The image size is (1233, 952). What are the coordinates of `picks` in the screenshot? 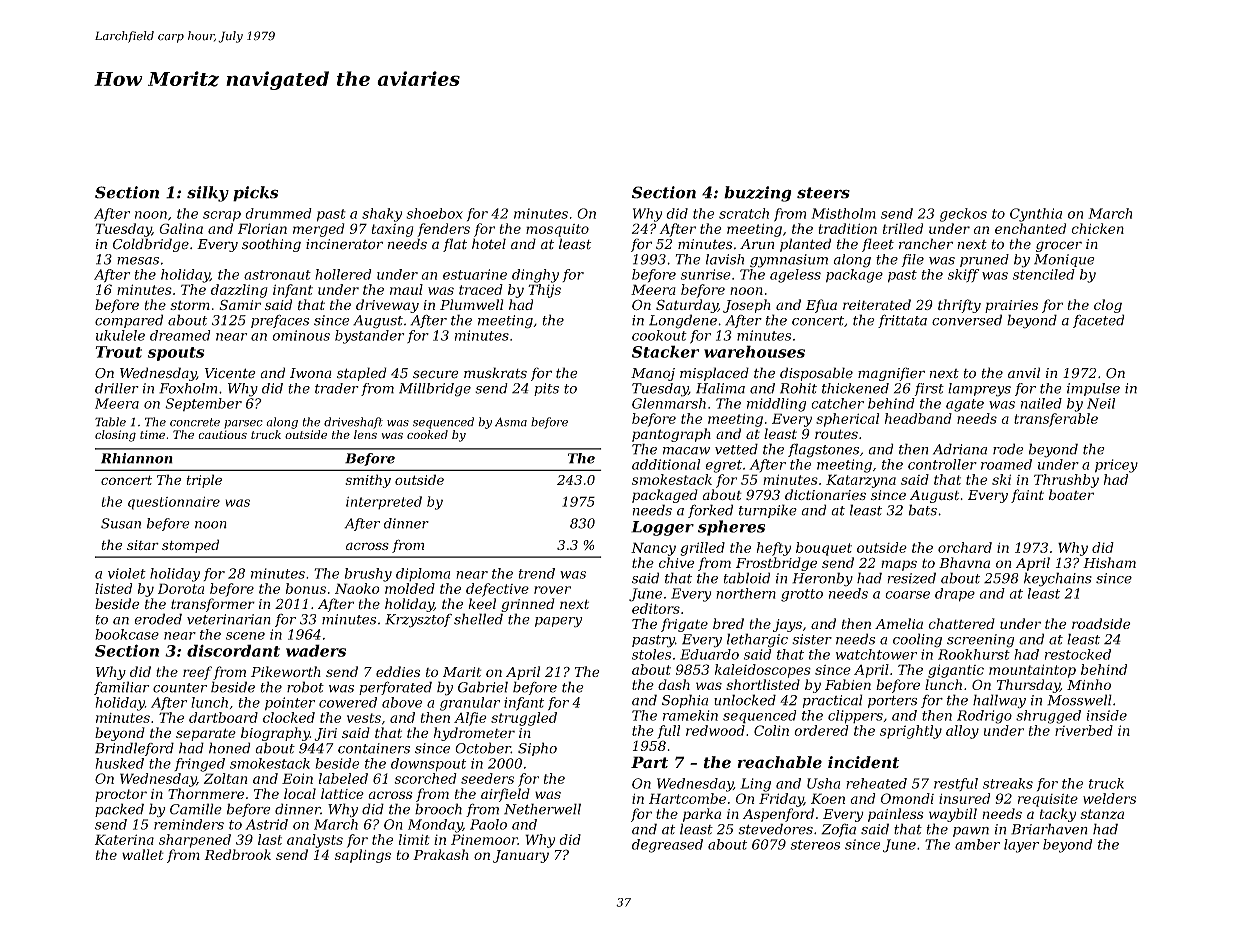 It's located at (255, 194).
